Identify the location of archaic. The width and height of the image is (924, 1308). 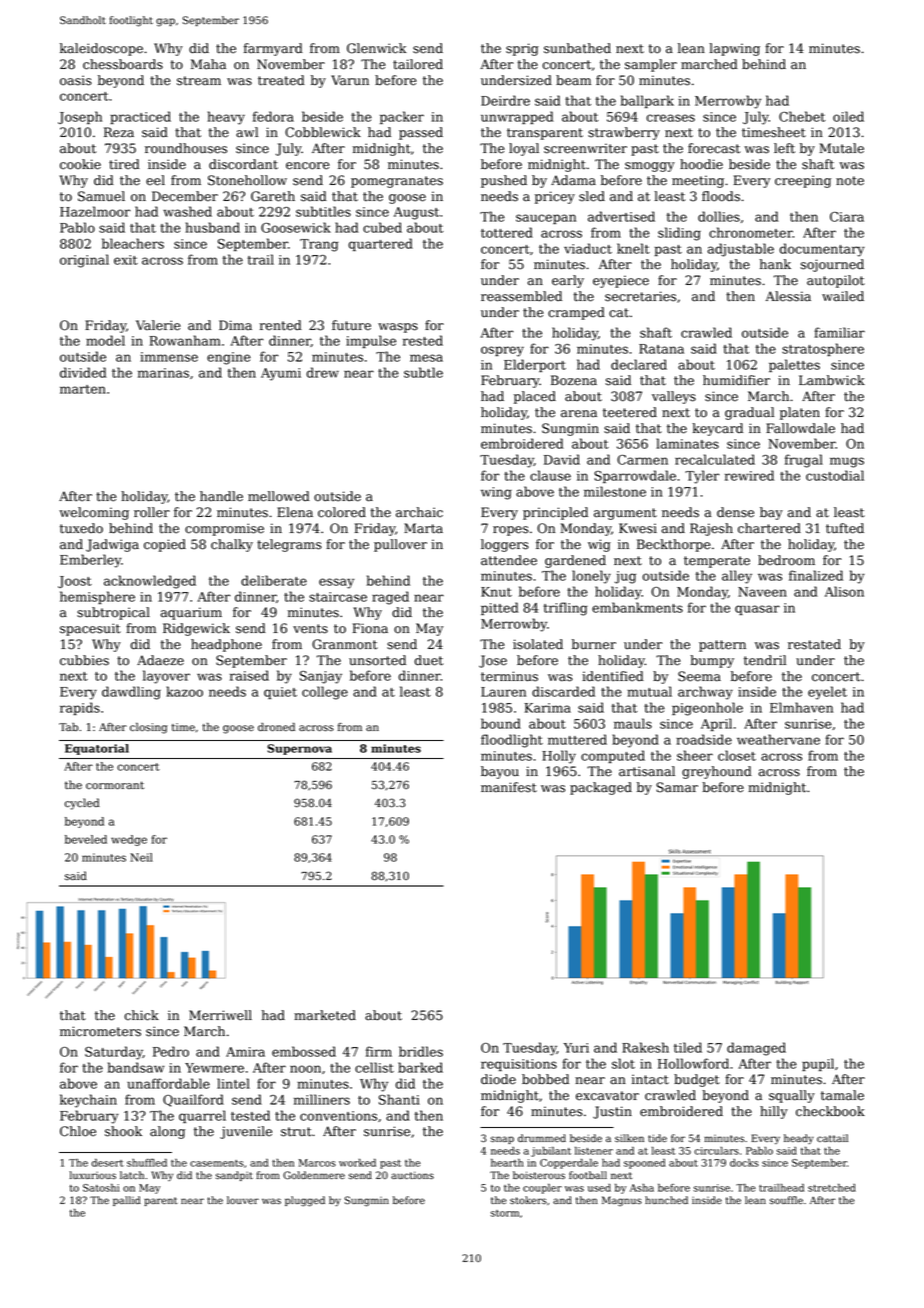
(419, 512).
